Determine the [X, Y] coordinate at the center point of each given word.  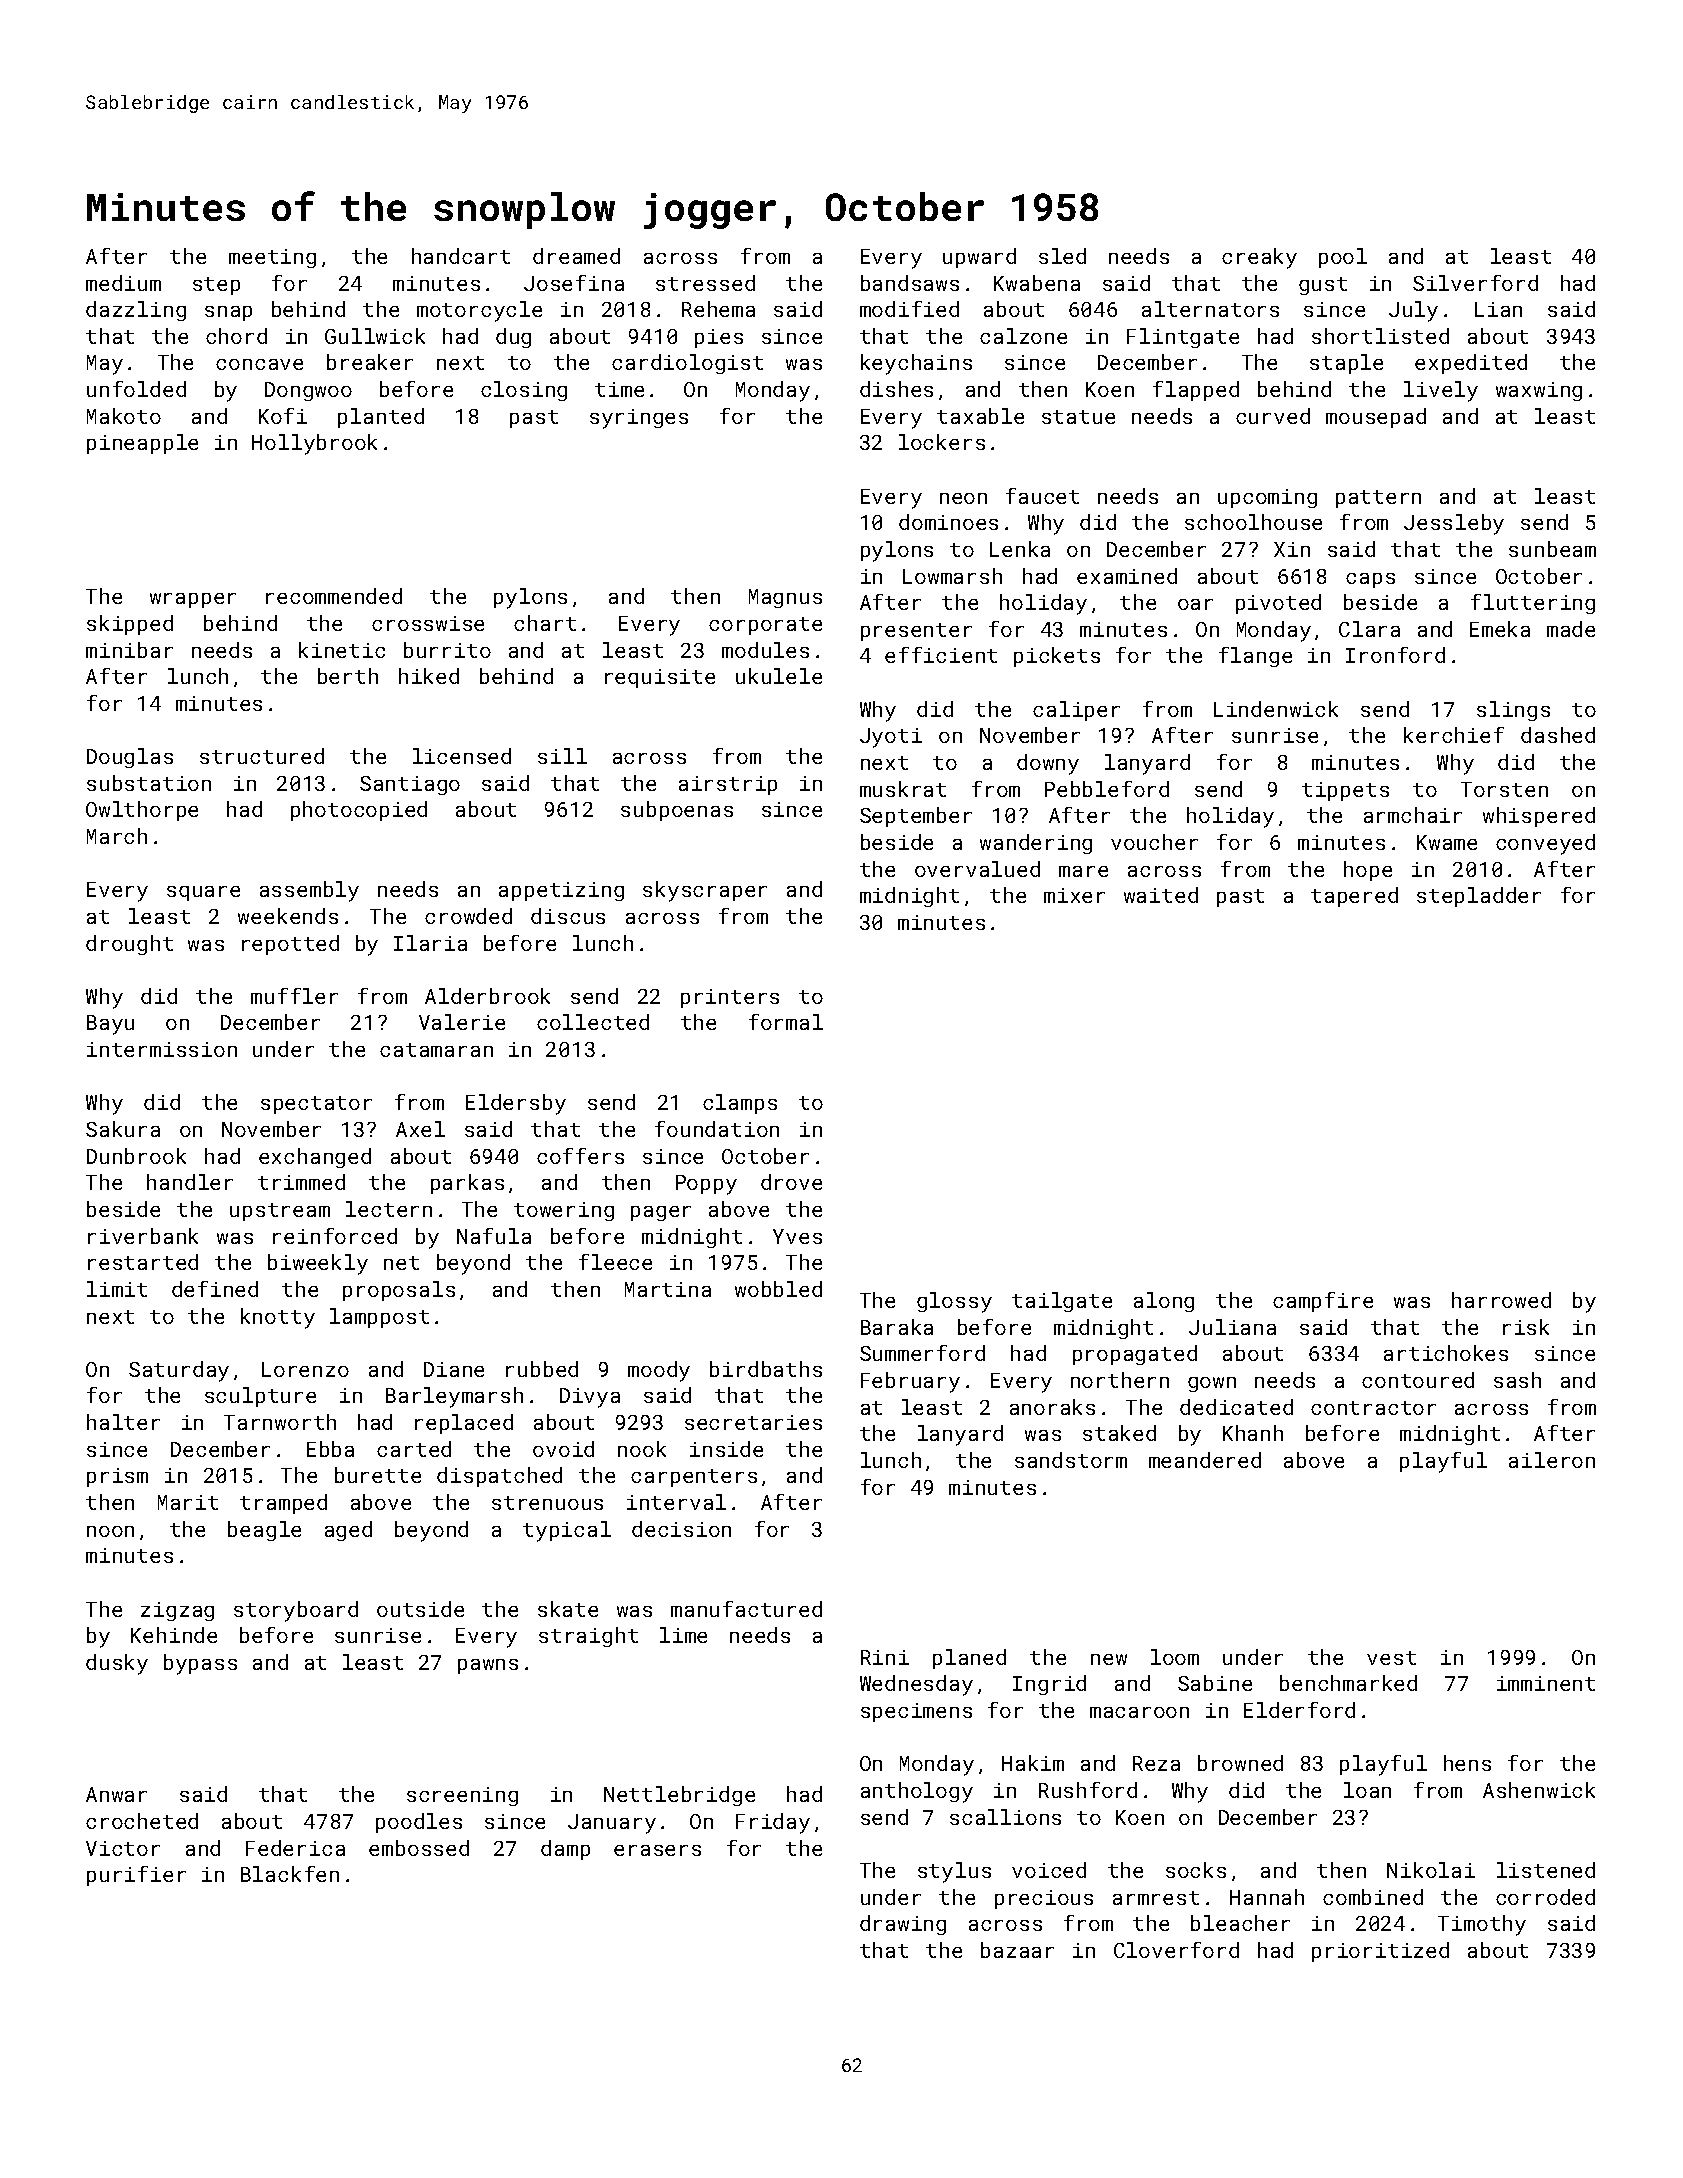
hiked [429, 676]
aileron [1552, 1460]
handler [190, 1182]
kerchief [1454, 735]
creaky [1259, 258]
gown [1212, 1384]
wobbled [778, 1289]
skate [568, 1609]
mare [1083, 871]
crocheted [142, 1821]
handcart [461, 256]
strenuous [547, 1503]
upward [979, 258]
